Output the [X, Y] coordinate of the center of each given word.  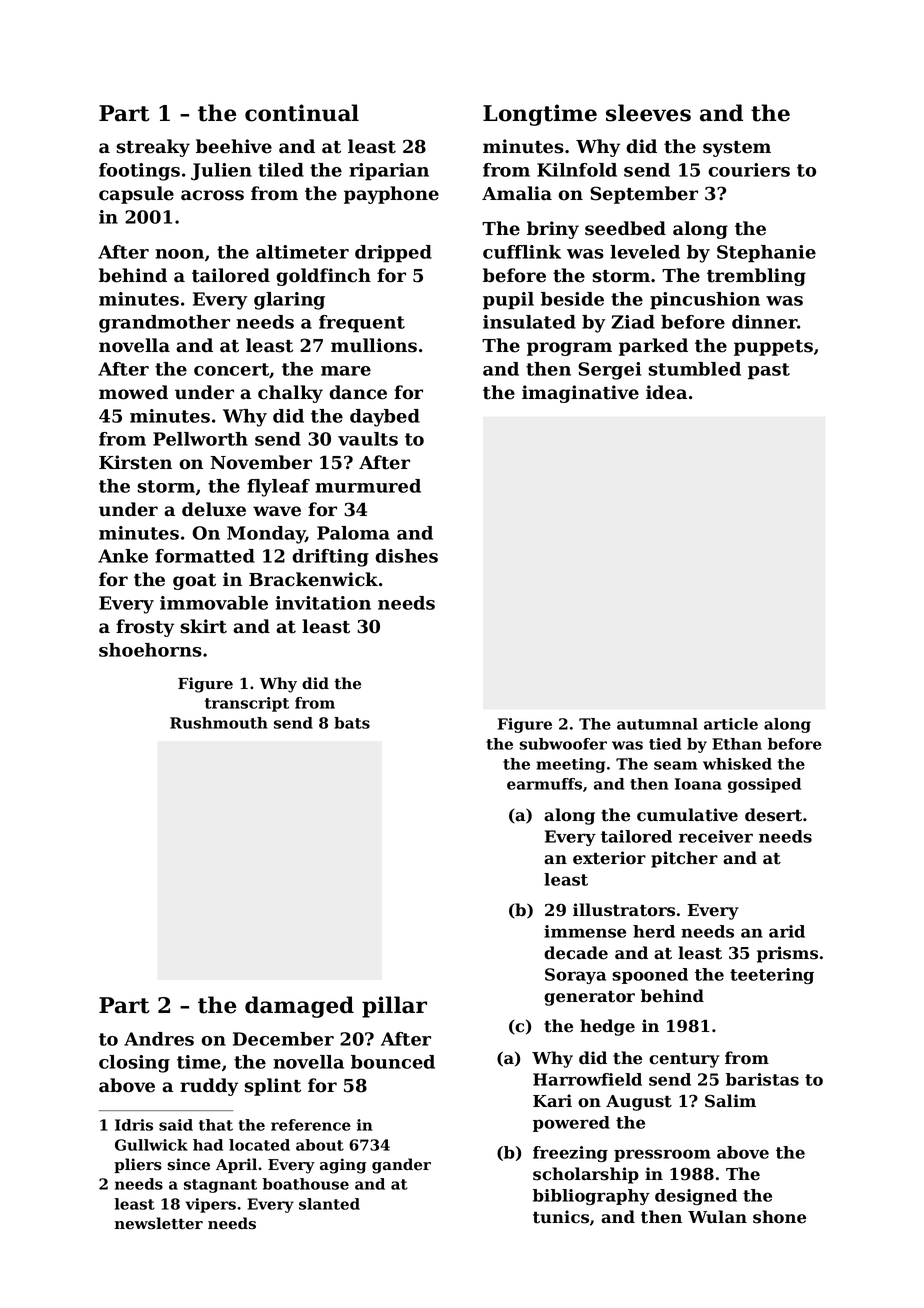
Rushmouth [219, 723]
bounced [393, 1062]
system [737, 149]
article [731, 724]
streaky [153, 148]
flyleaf [278, 488]
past [769, 371]
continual [302, 113]
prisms [787, 954]
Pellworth [200, 439]
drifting [330, 558]
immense [585, 931]
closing [134, 1064]
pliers [138, 1165]
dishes [406, 556]
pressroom [662, 1155]
